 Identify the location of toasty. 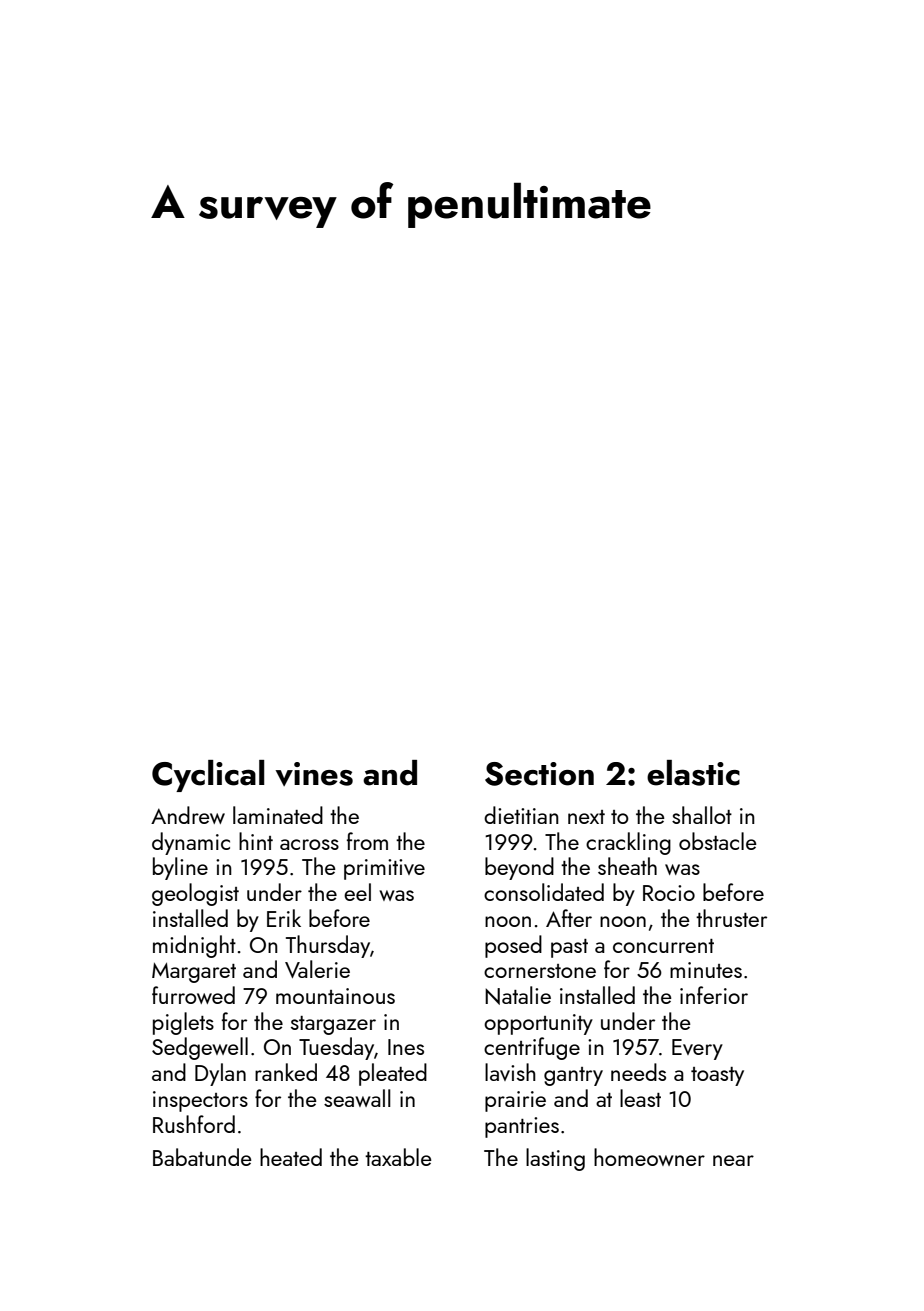
(717, 1076).
